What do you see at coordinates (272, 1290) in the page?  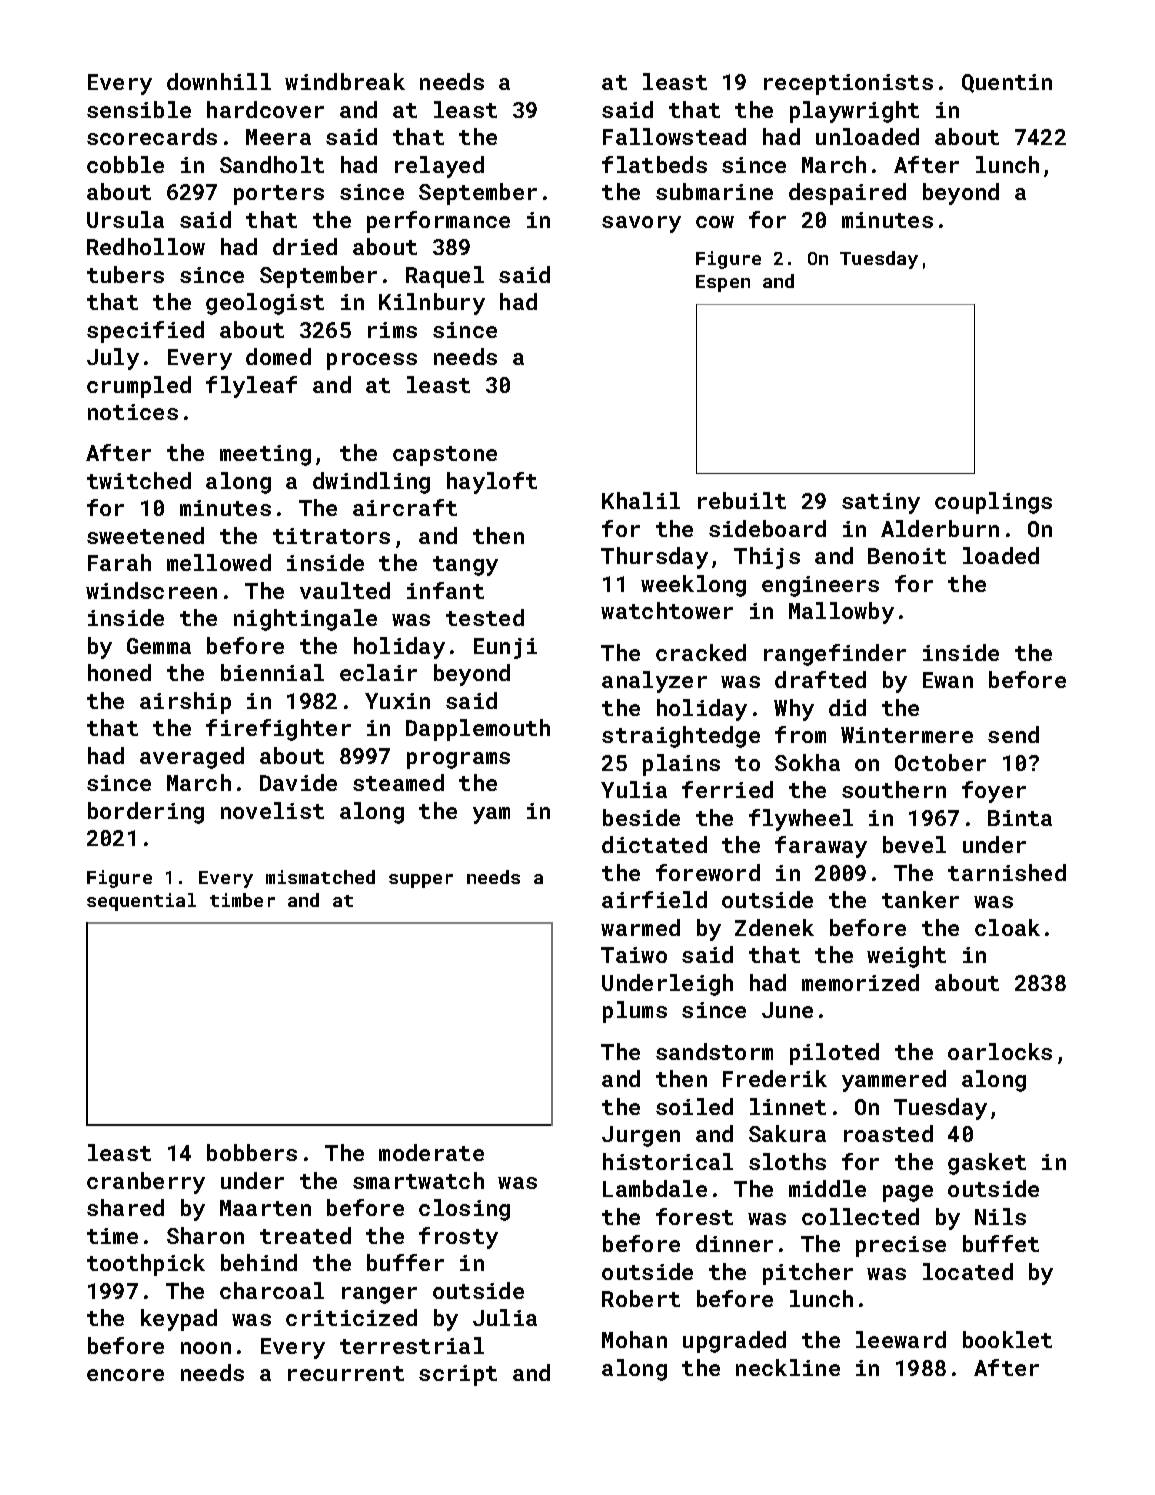 I see `charcoal` at bounding box center [272, 1290].
